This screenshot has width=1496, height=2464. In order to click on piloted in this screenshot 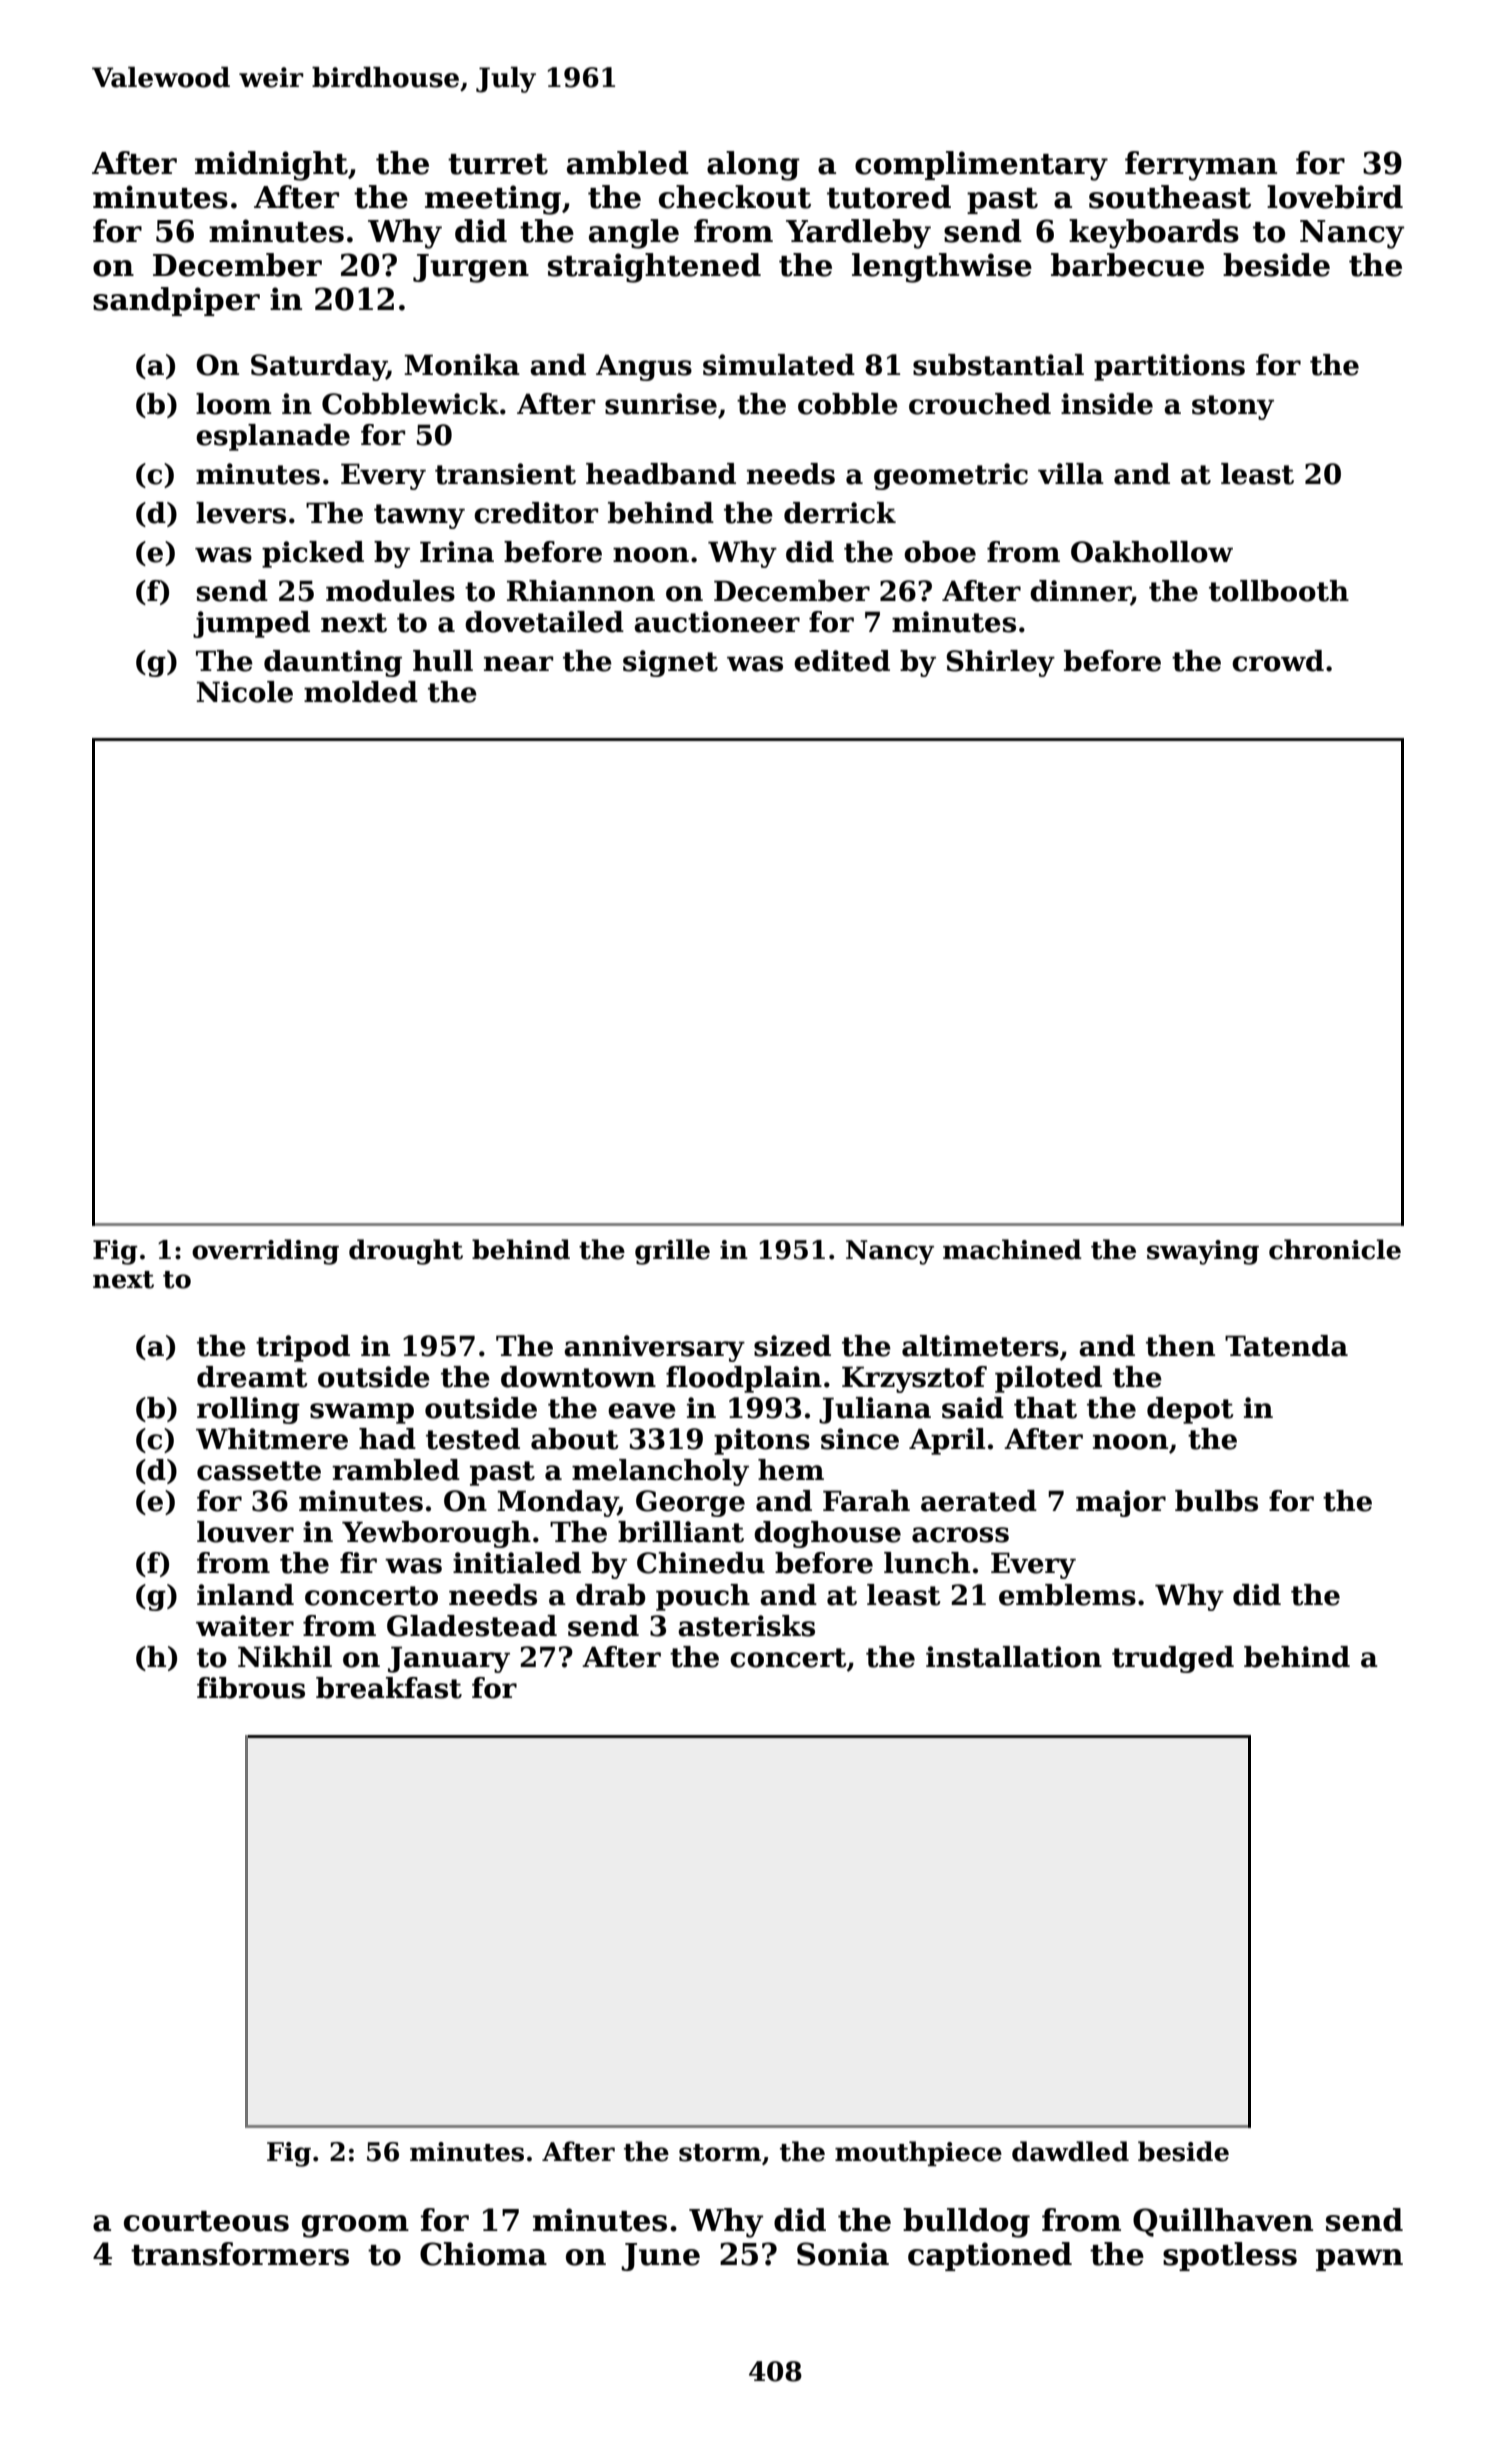, I will do `click(1048, 1379)`.
